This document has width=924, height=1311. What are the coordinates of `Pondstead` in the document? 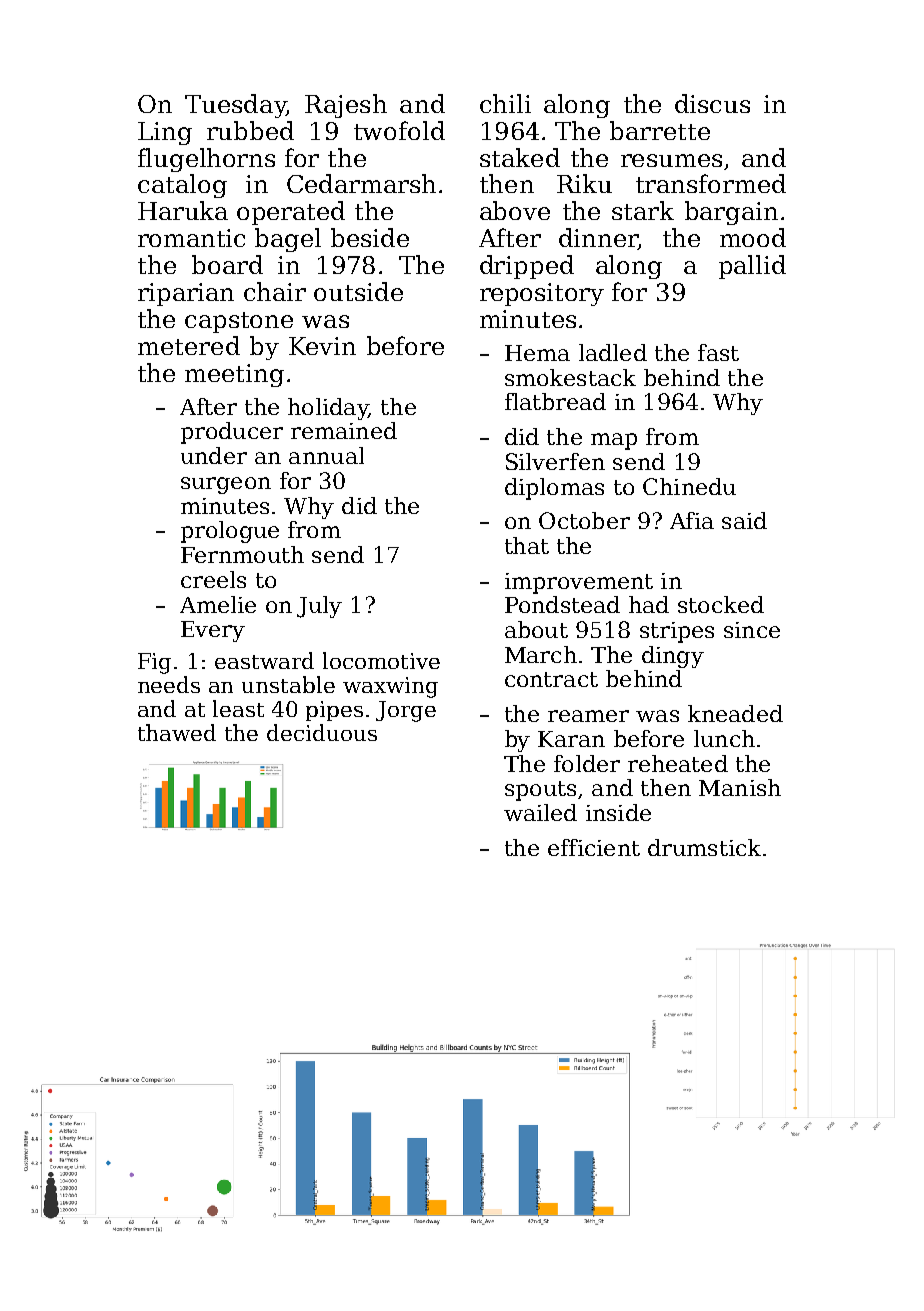 It's located at (562, 604).
